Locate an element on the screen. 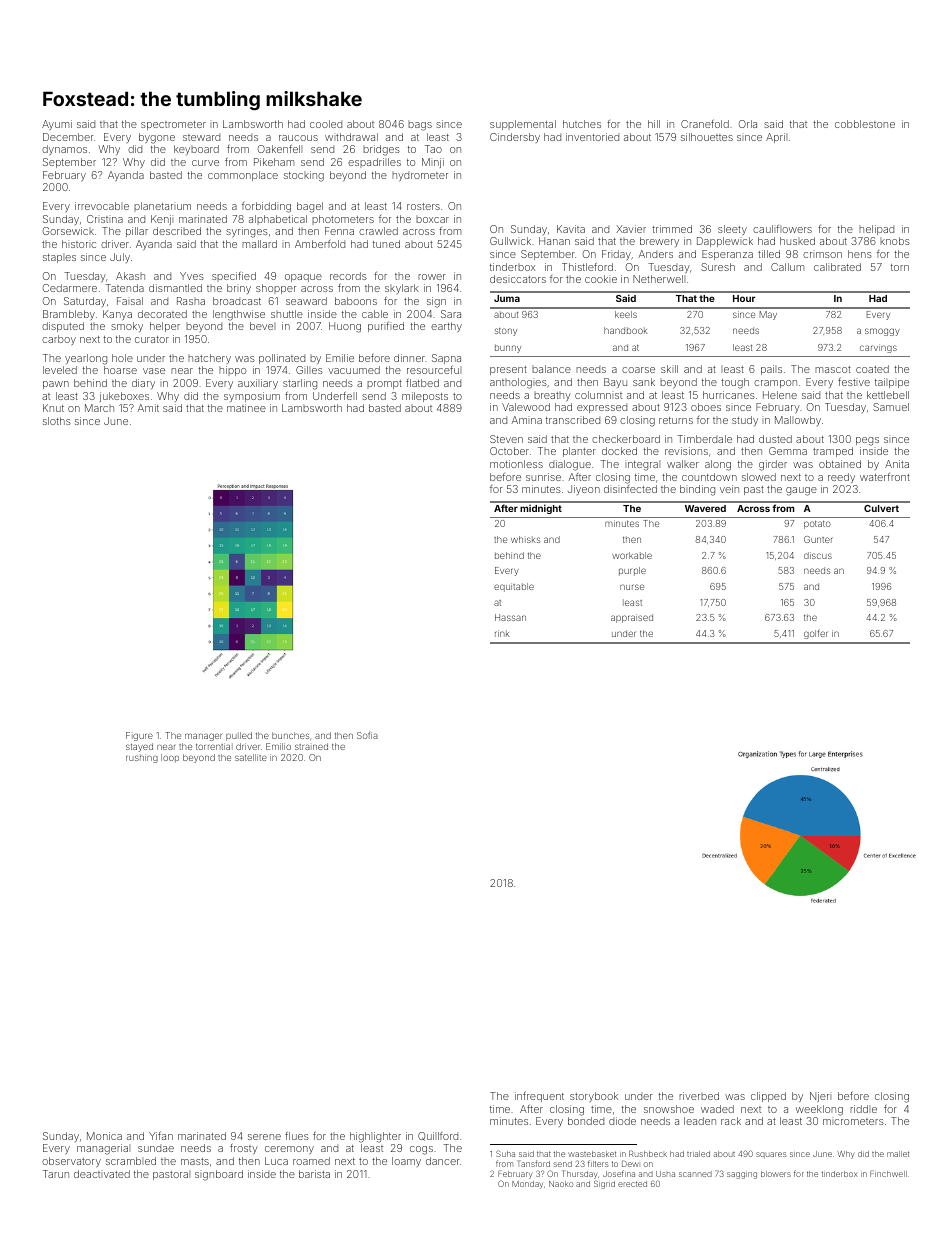  storybook is located at coordinates (594, 1097).
